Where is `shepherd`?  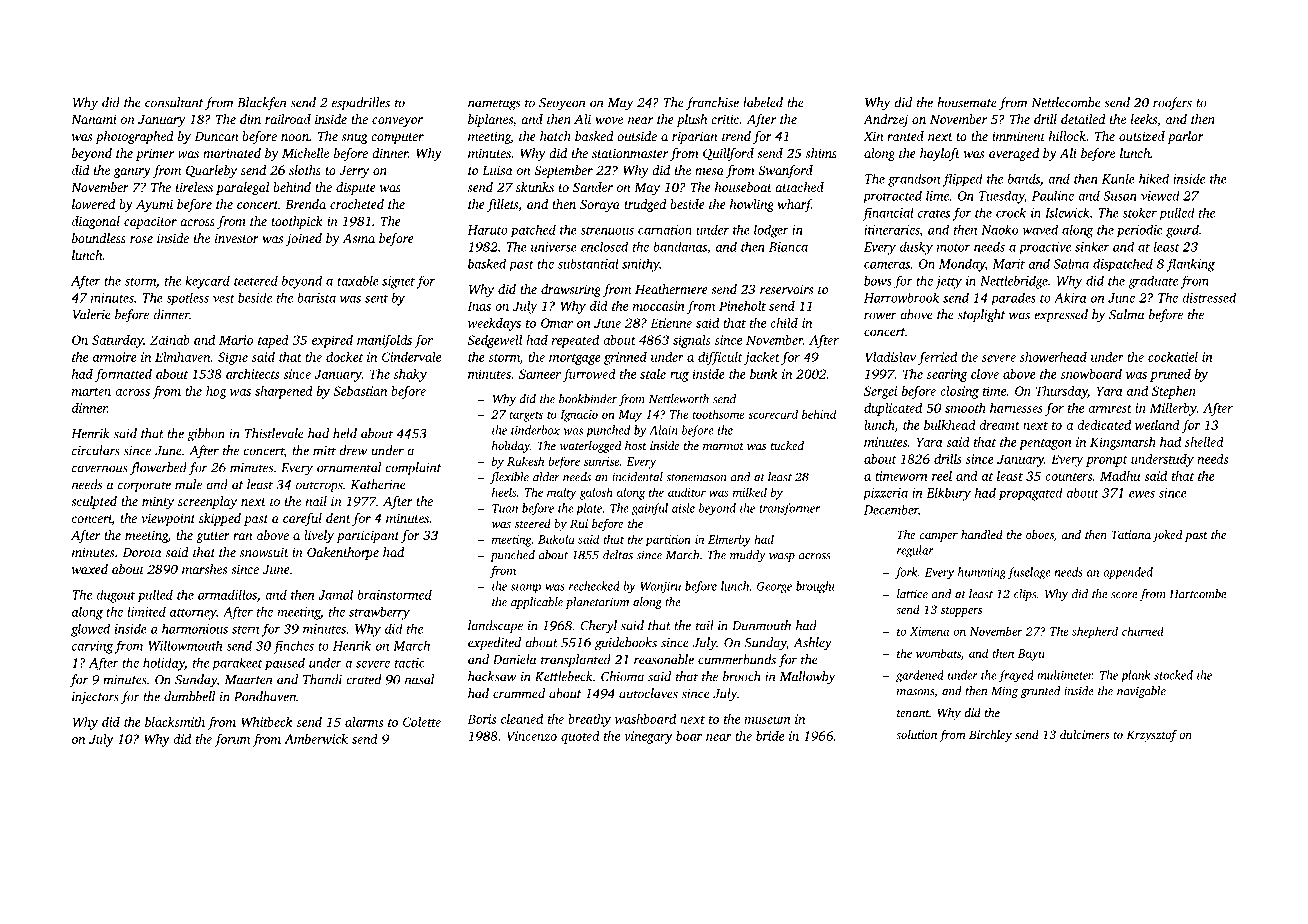 shepherd is located at coordinates (1095, 632).
